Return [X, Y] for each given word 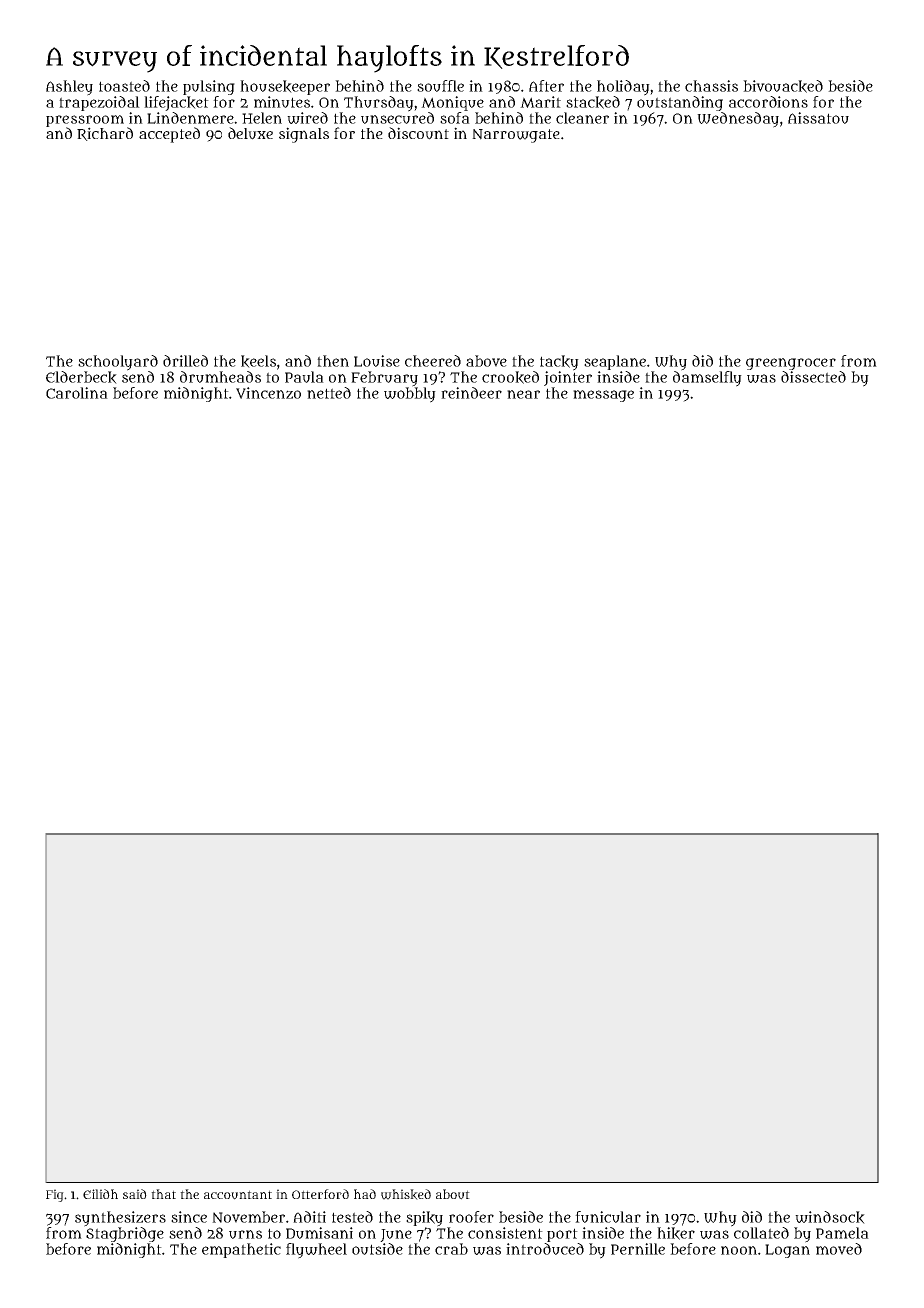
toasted [124, 86]
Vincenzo [268, 393]
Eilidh [100, 1194]
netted [329, 393]
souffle [440, 86]
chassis [711, 86]
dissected [813, 377]
